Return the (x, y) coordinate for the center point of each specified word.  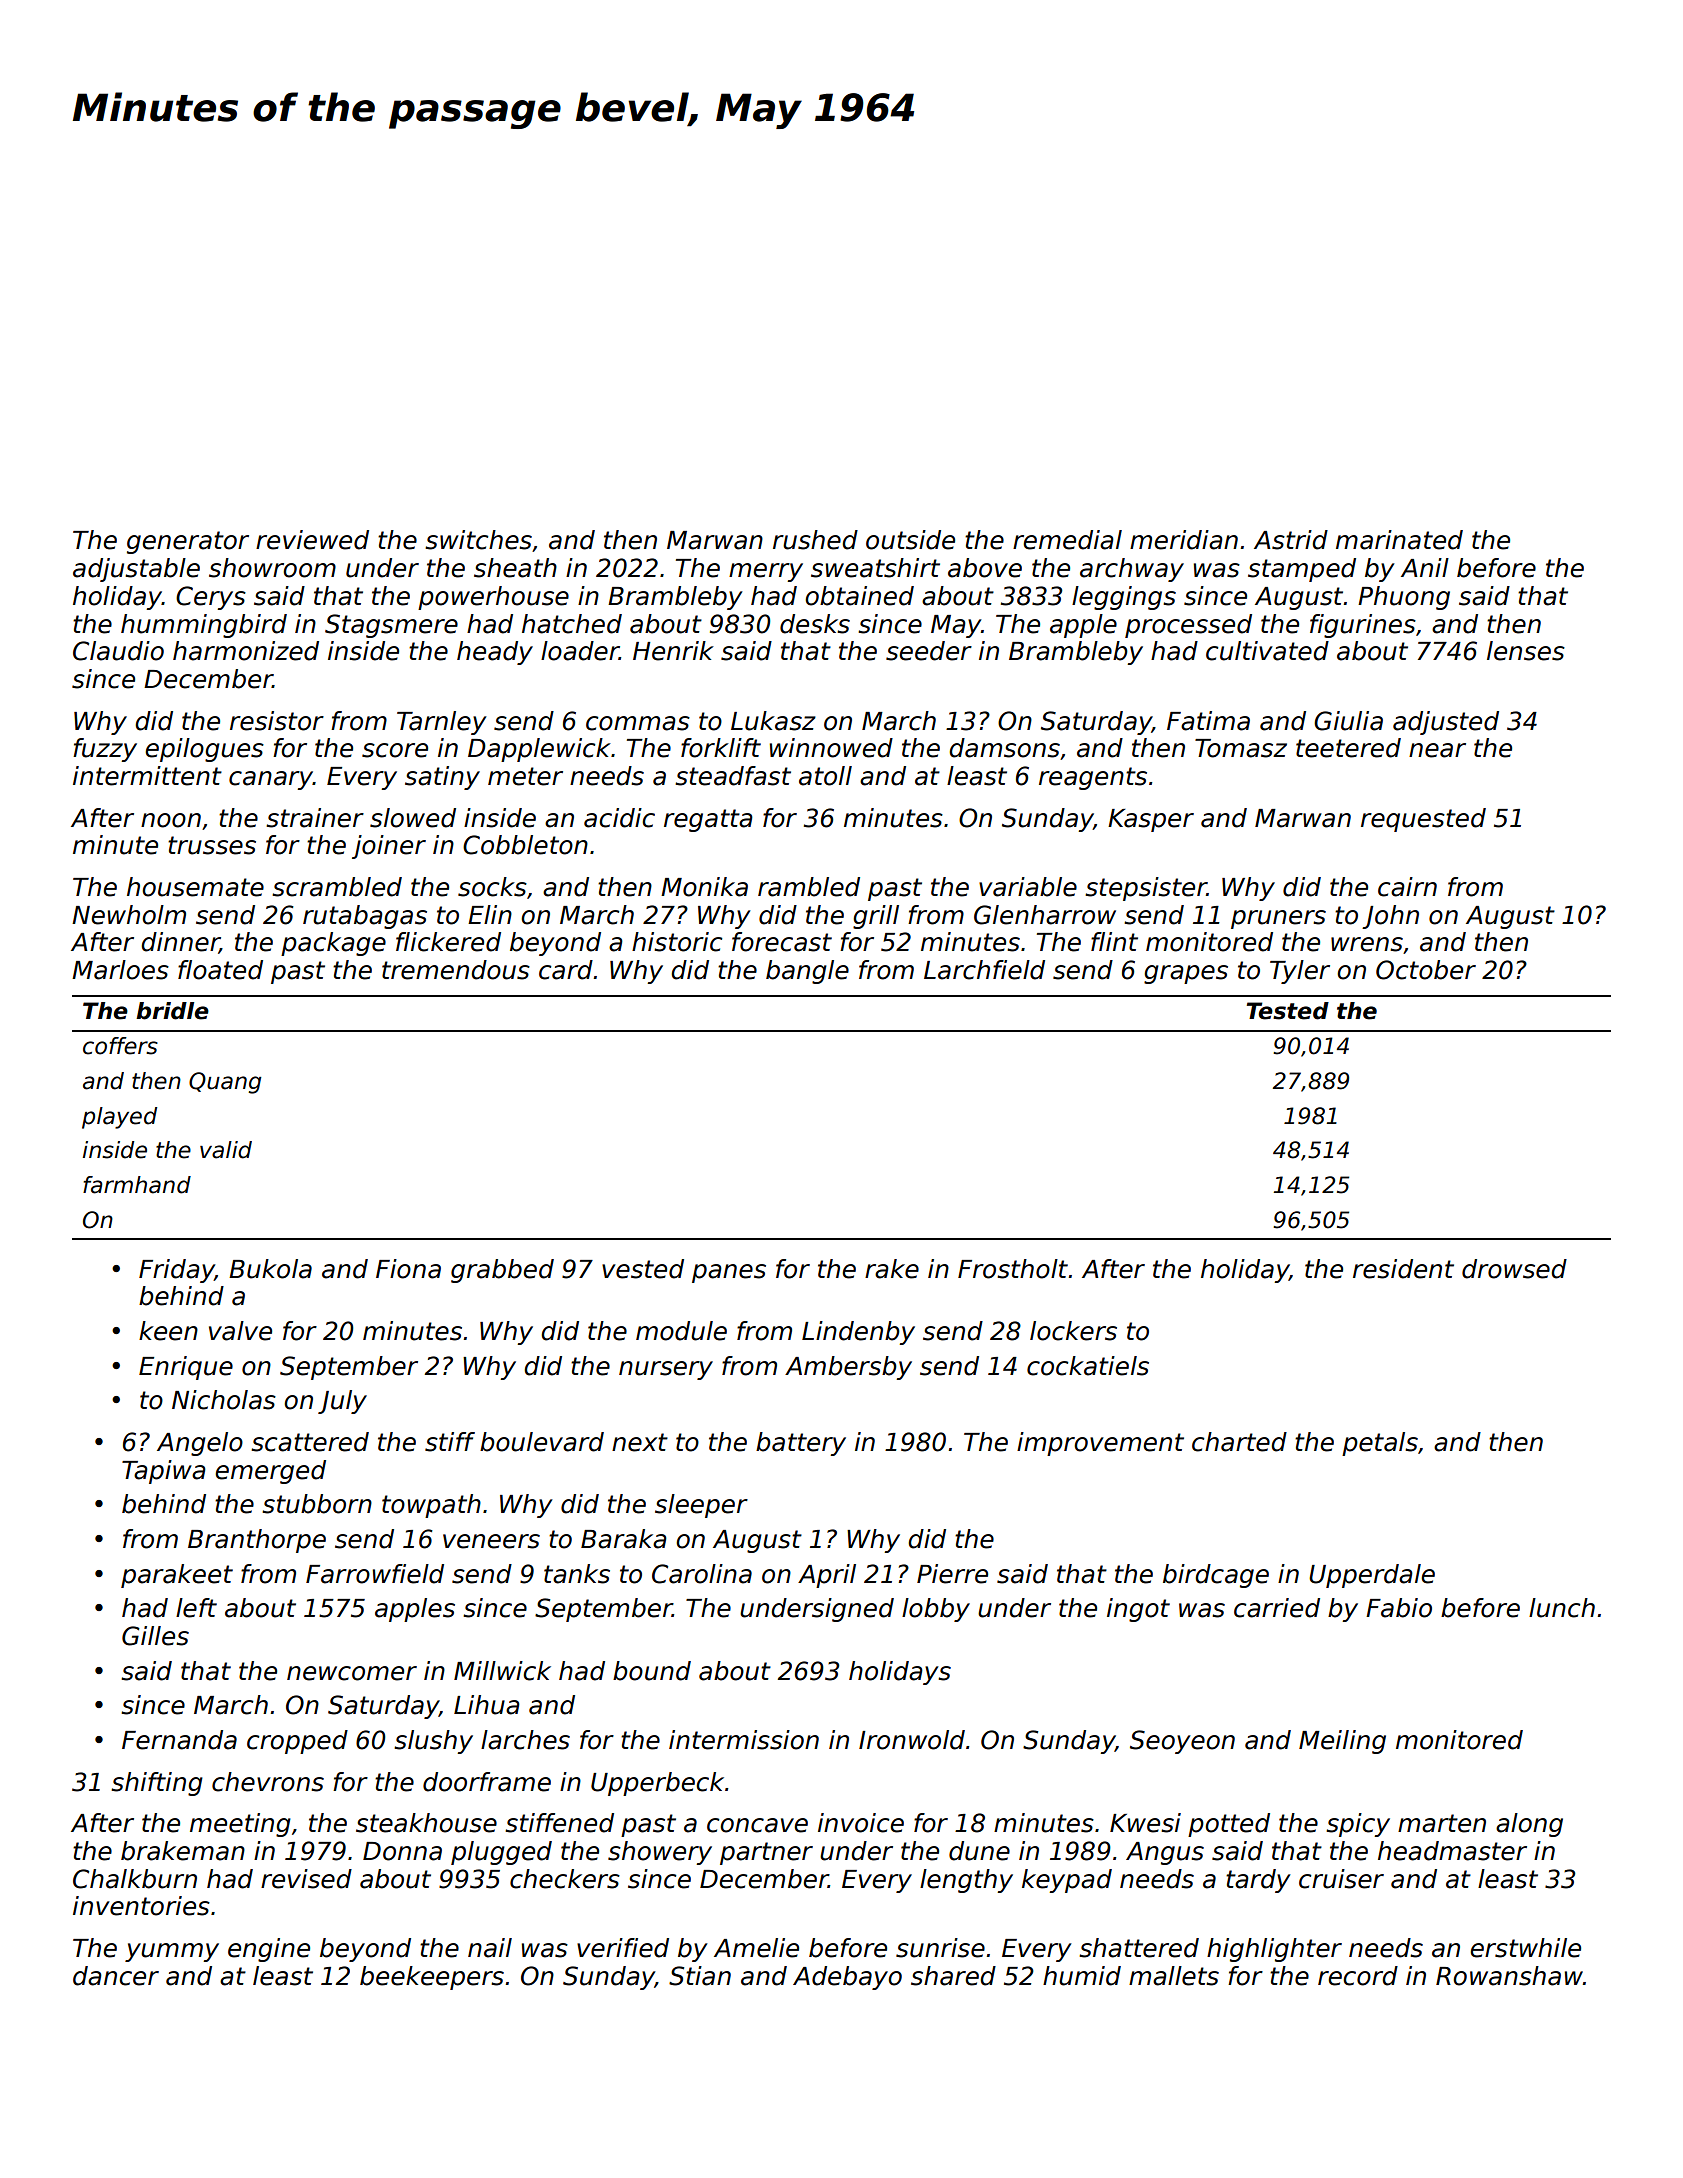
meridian (1184, 540)
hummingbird (204, 626)
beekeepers (432, 1978)
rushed (815, 540)
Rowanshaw (1509, 1976)
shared (953, 1976)
